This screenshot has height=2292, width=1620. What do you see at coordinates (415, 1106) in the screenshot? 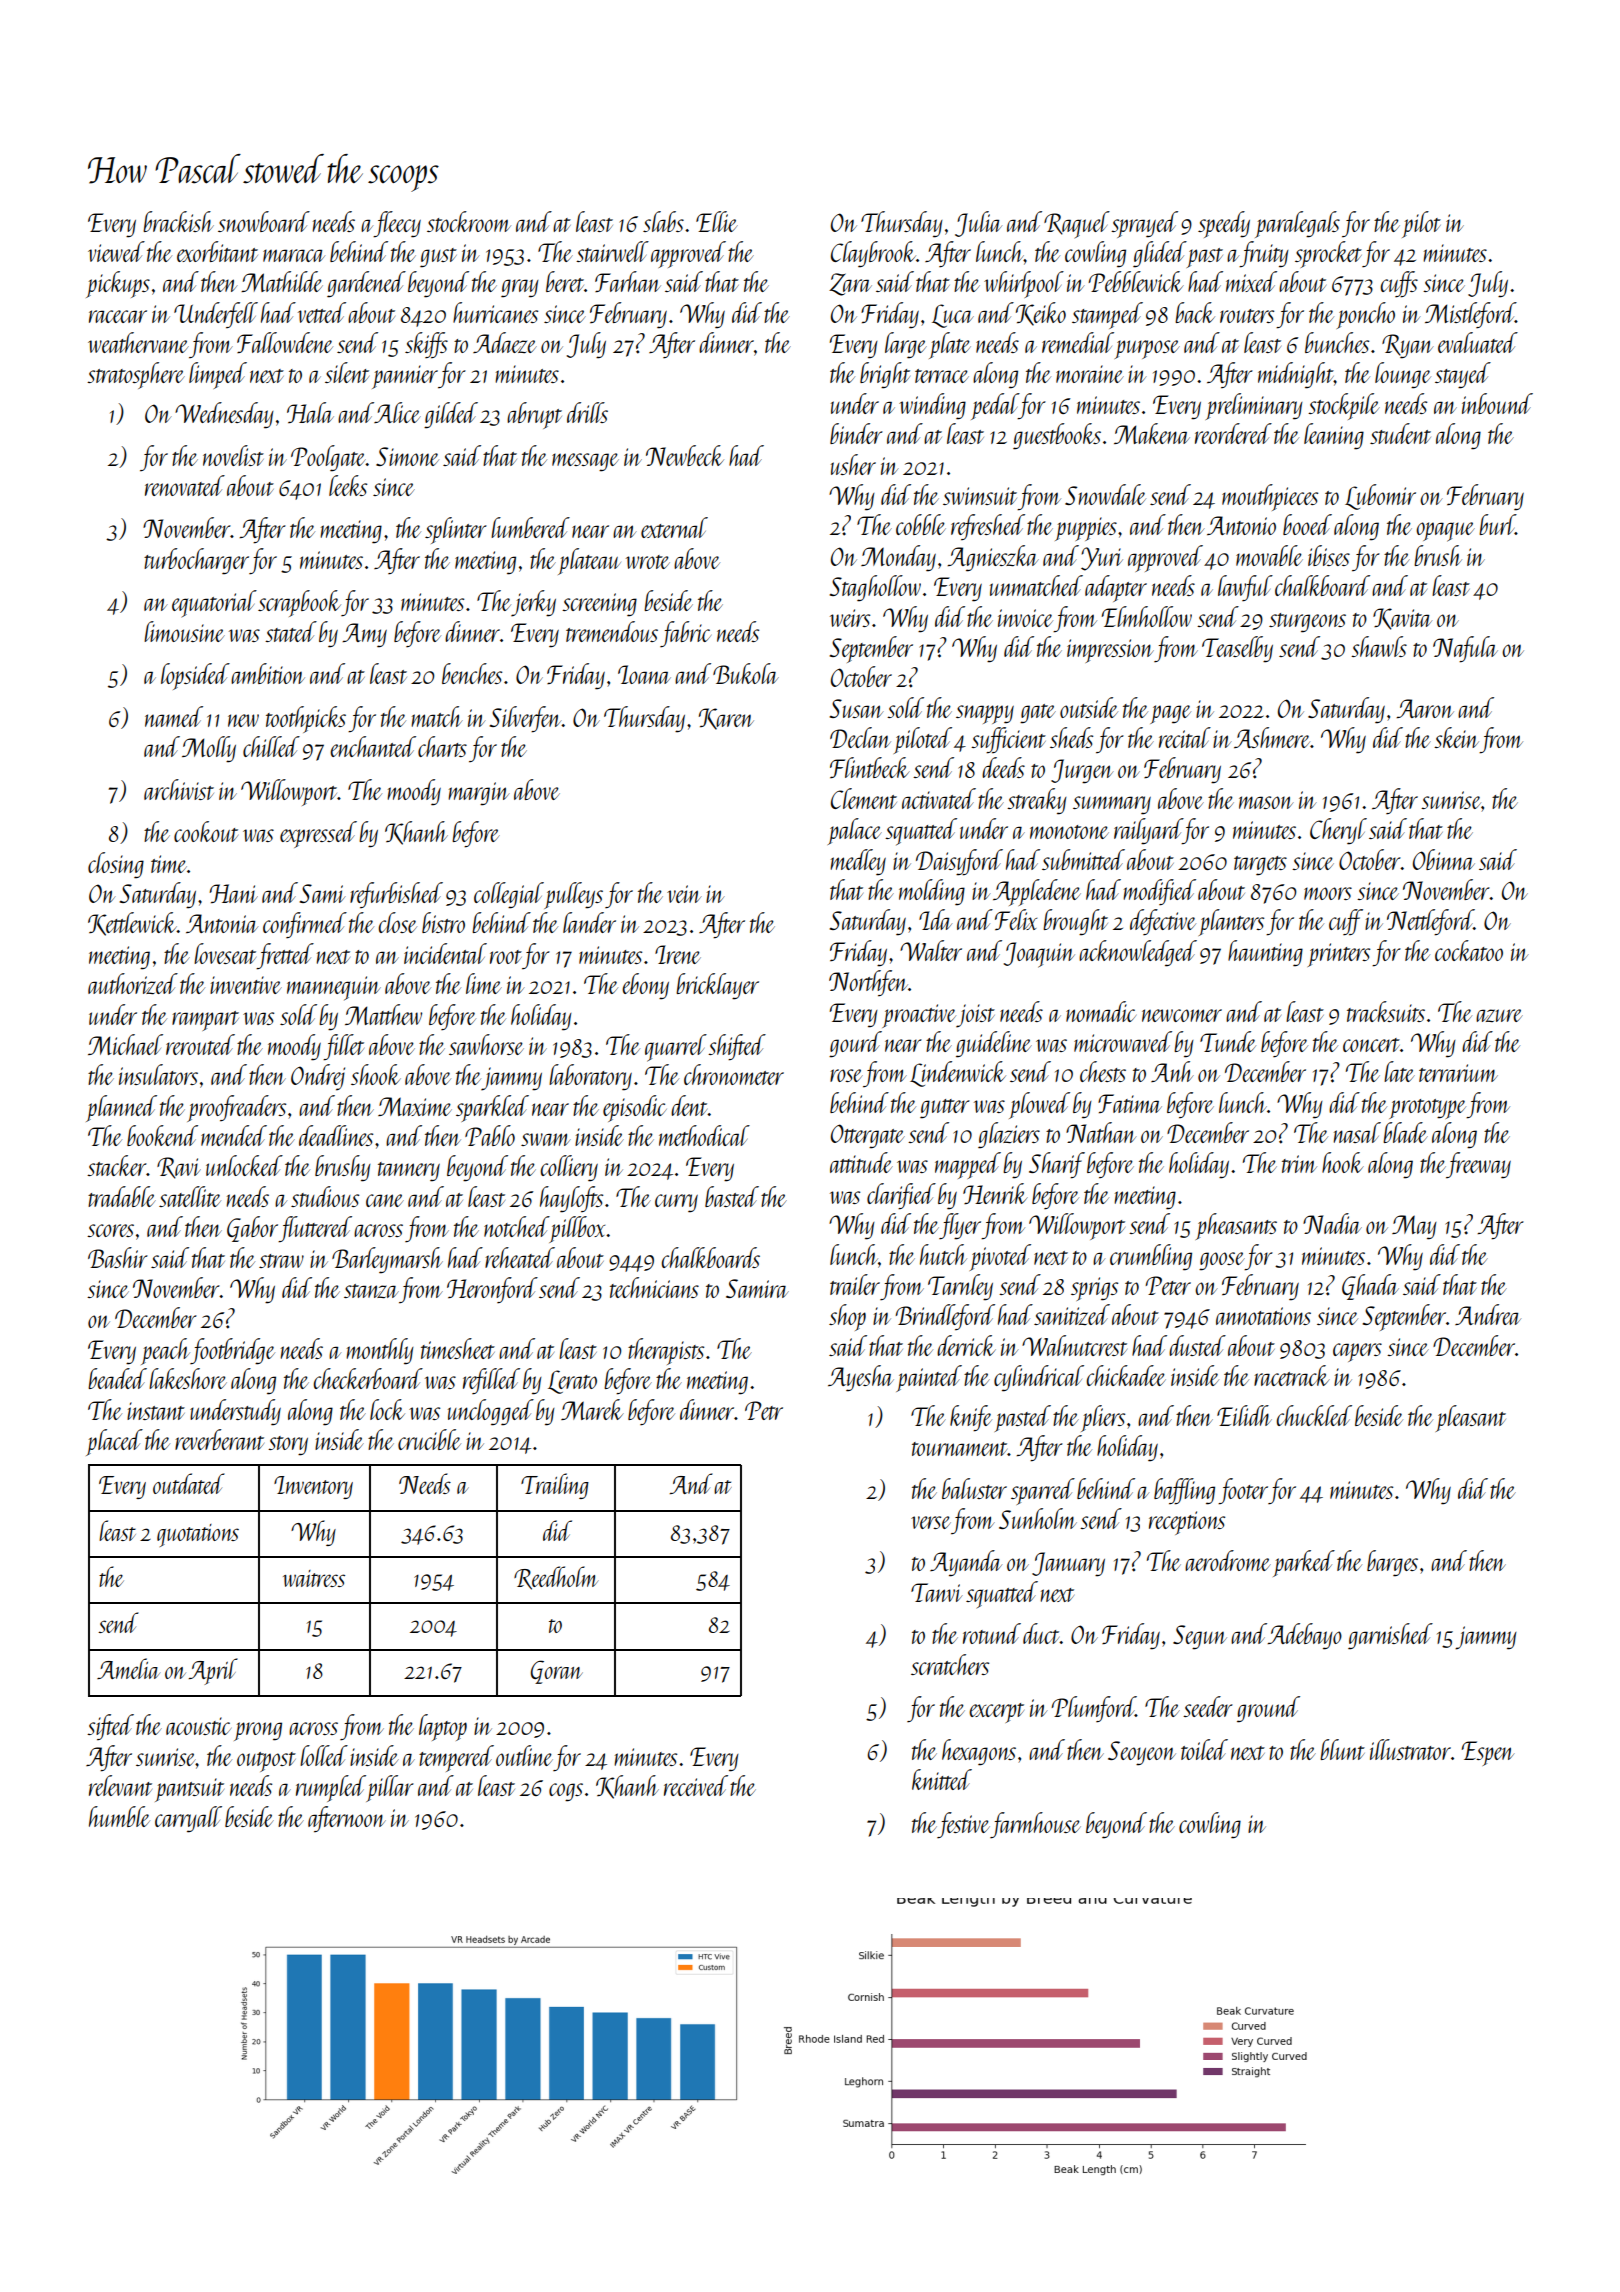
I see `Maxime` at bounding box center [415, 1106].
